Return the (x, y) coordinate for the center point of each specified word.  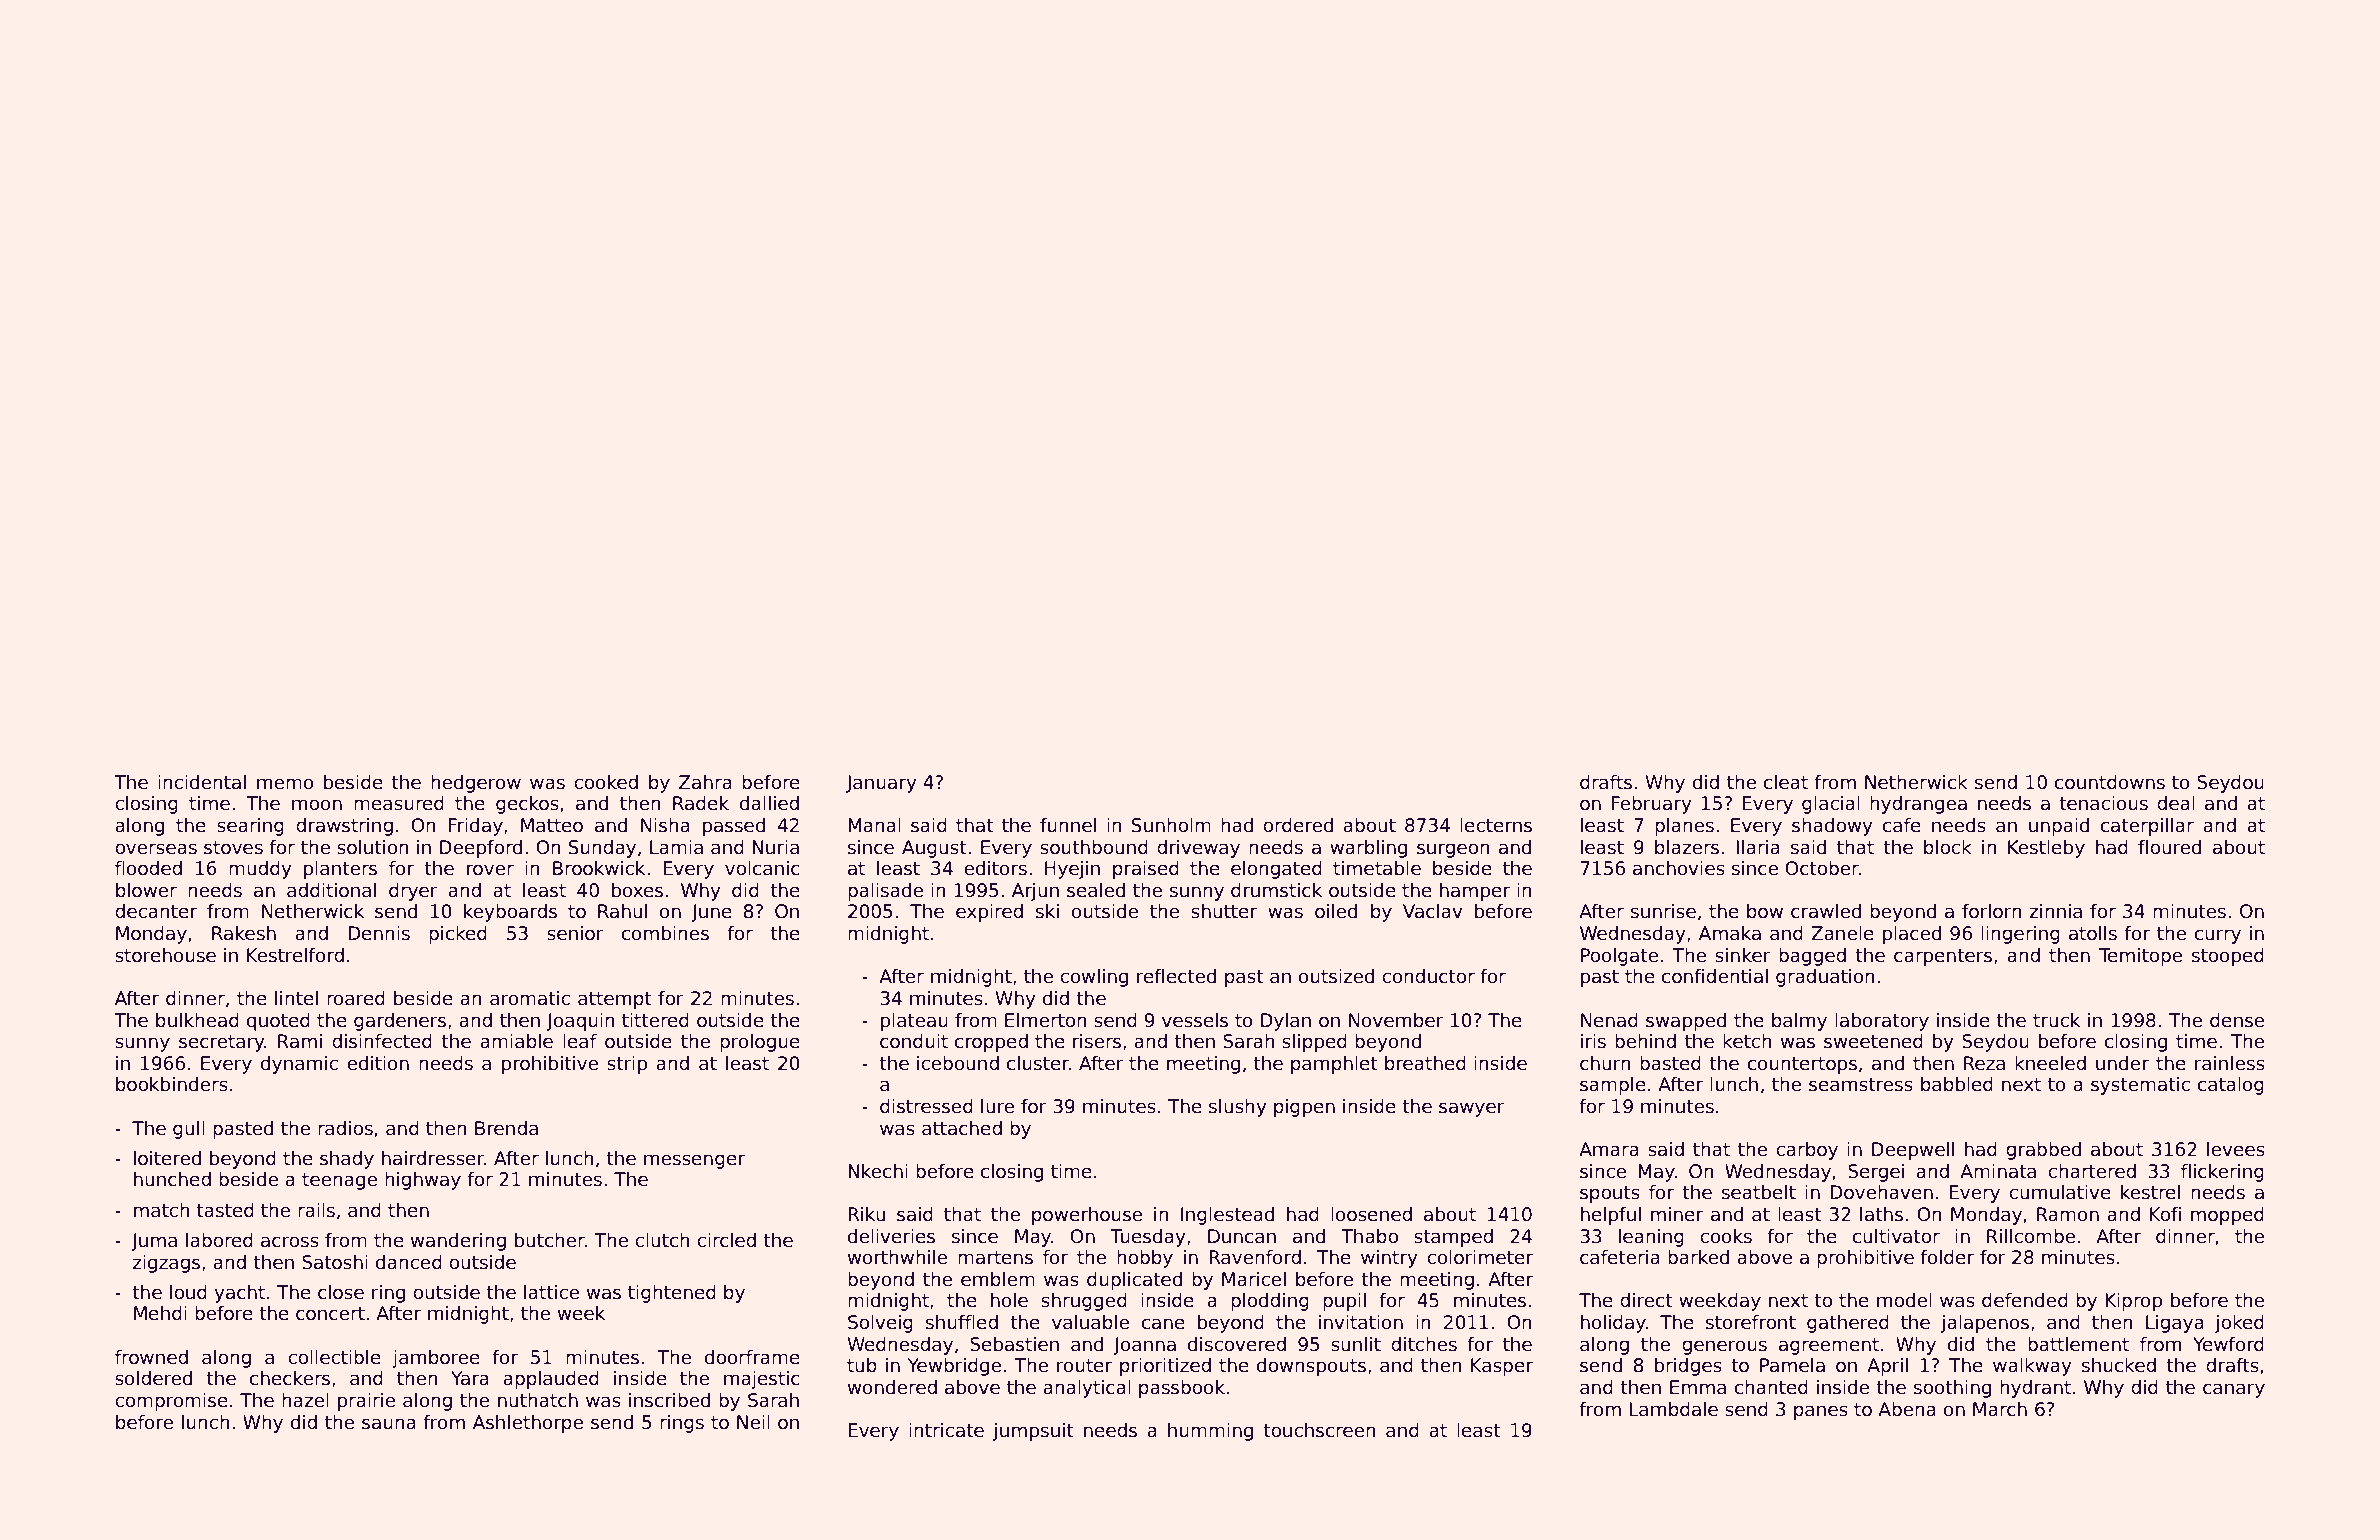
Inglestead (1227, 1216)
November (1396, 1020)
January (881, 784)
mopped (2227, 1216)
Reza (1984, 1063)
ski (1047, 911)
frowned (151, 1357)
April (1887, 1367)
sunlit (1356, 1344)
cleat (1786, 782)
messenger (694, 1161)
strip (627, 1065)
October (1822, 868)
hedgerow (476, 784)
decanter (156, 911)
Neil (753, 1422)
